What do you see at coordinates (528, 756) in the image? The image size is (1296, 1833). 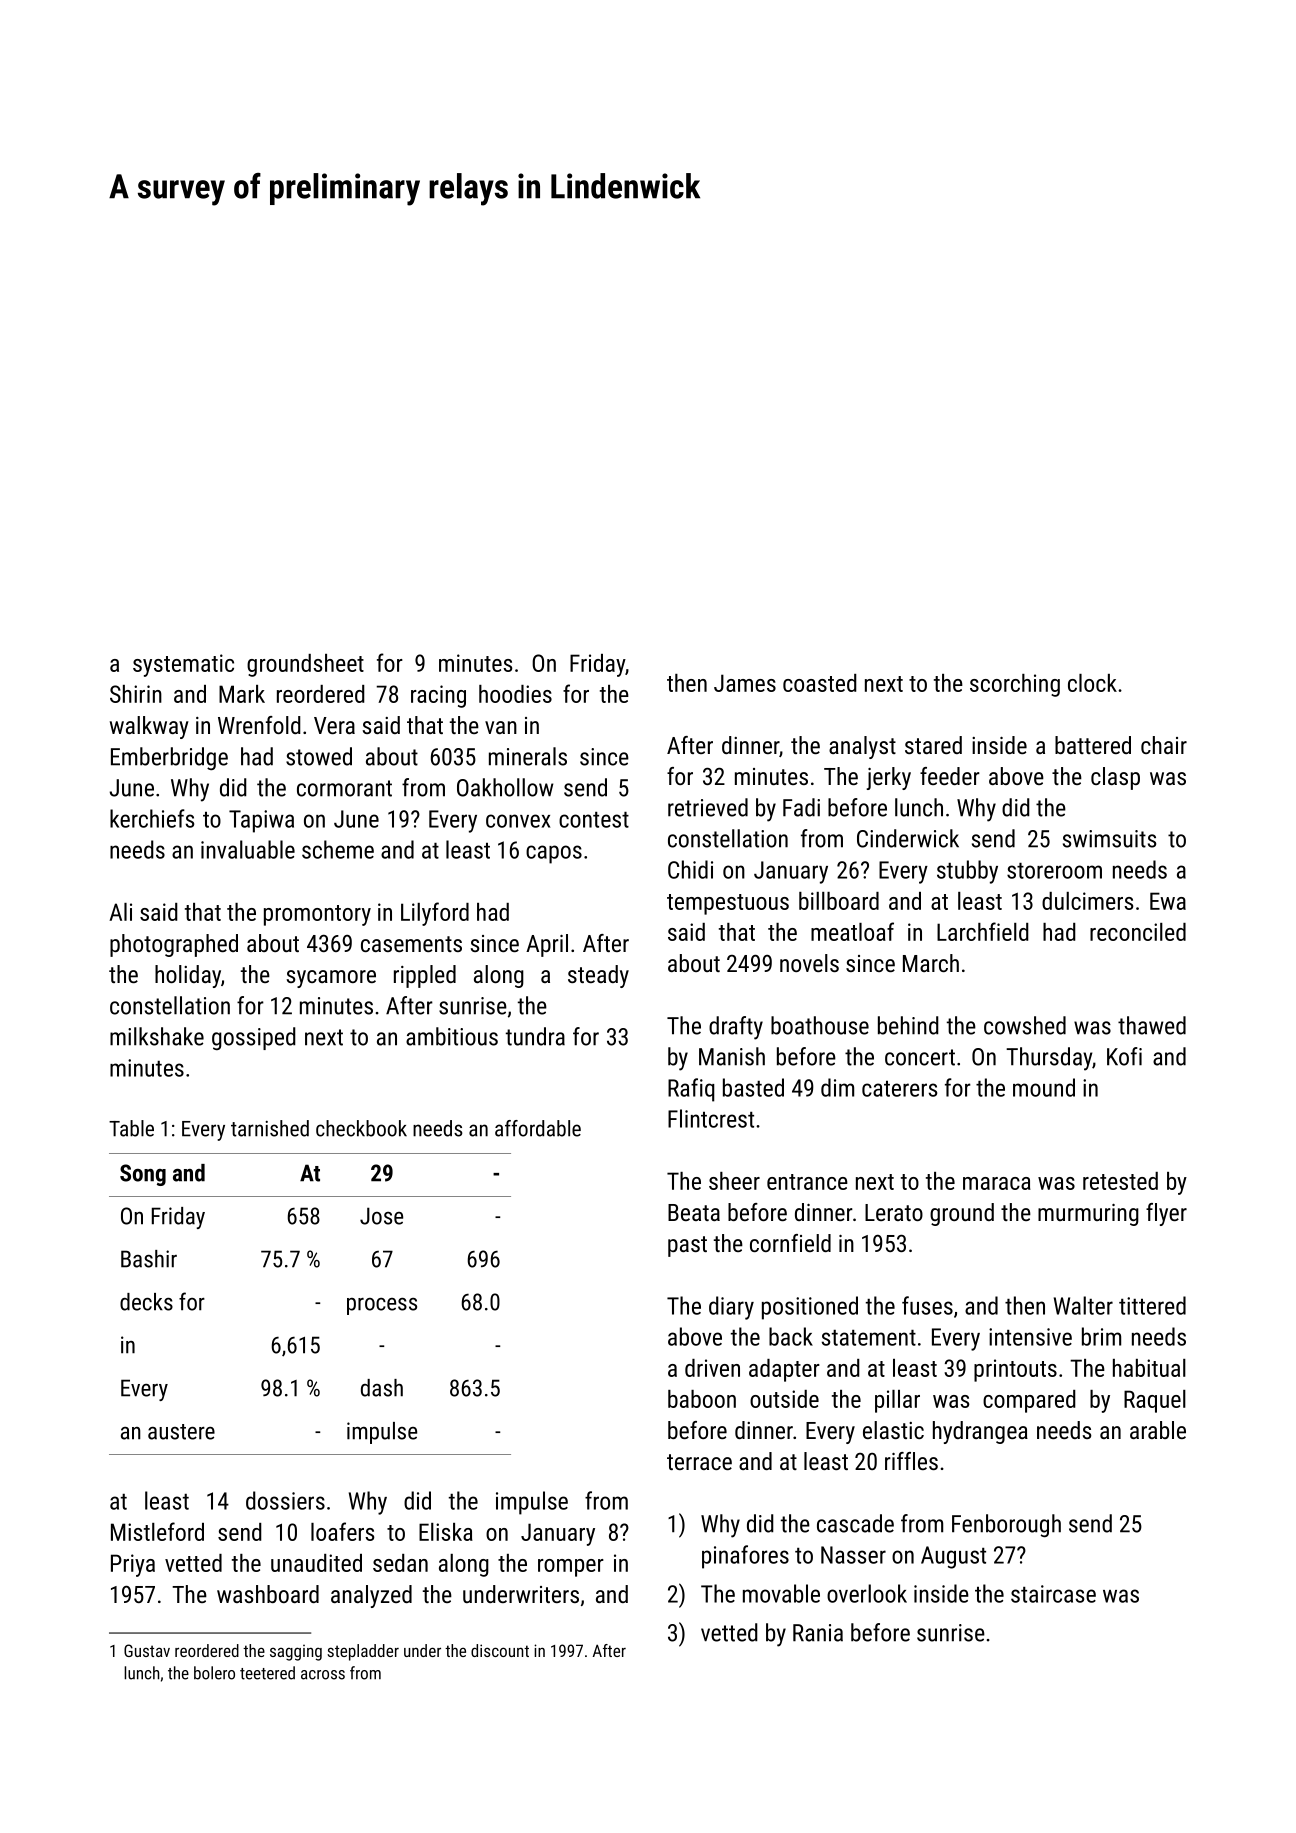 I see `minerals` at bounding box center [528, 756].
